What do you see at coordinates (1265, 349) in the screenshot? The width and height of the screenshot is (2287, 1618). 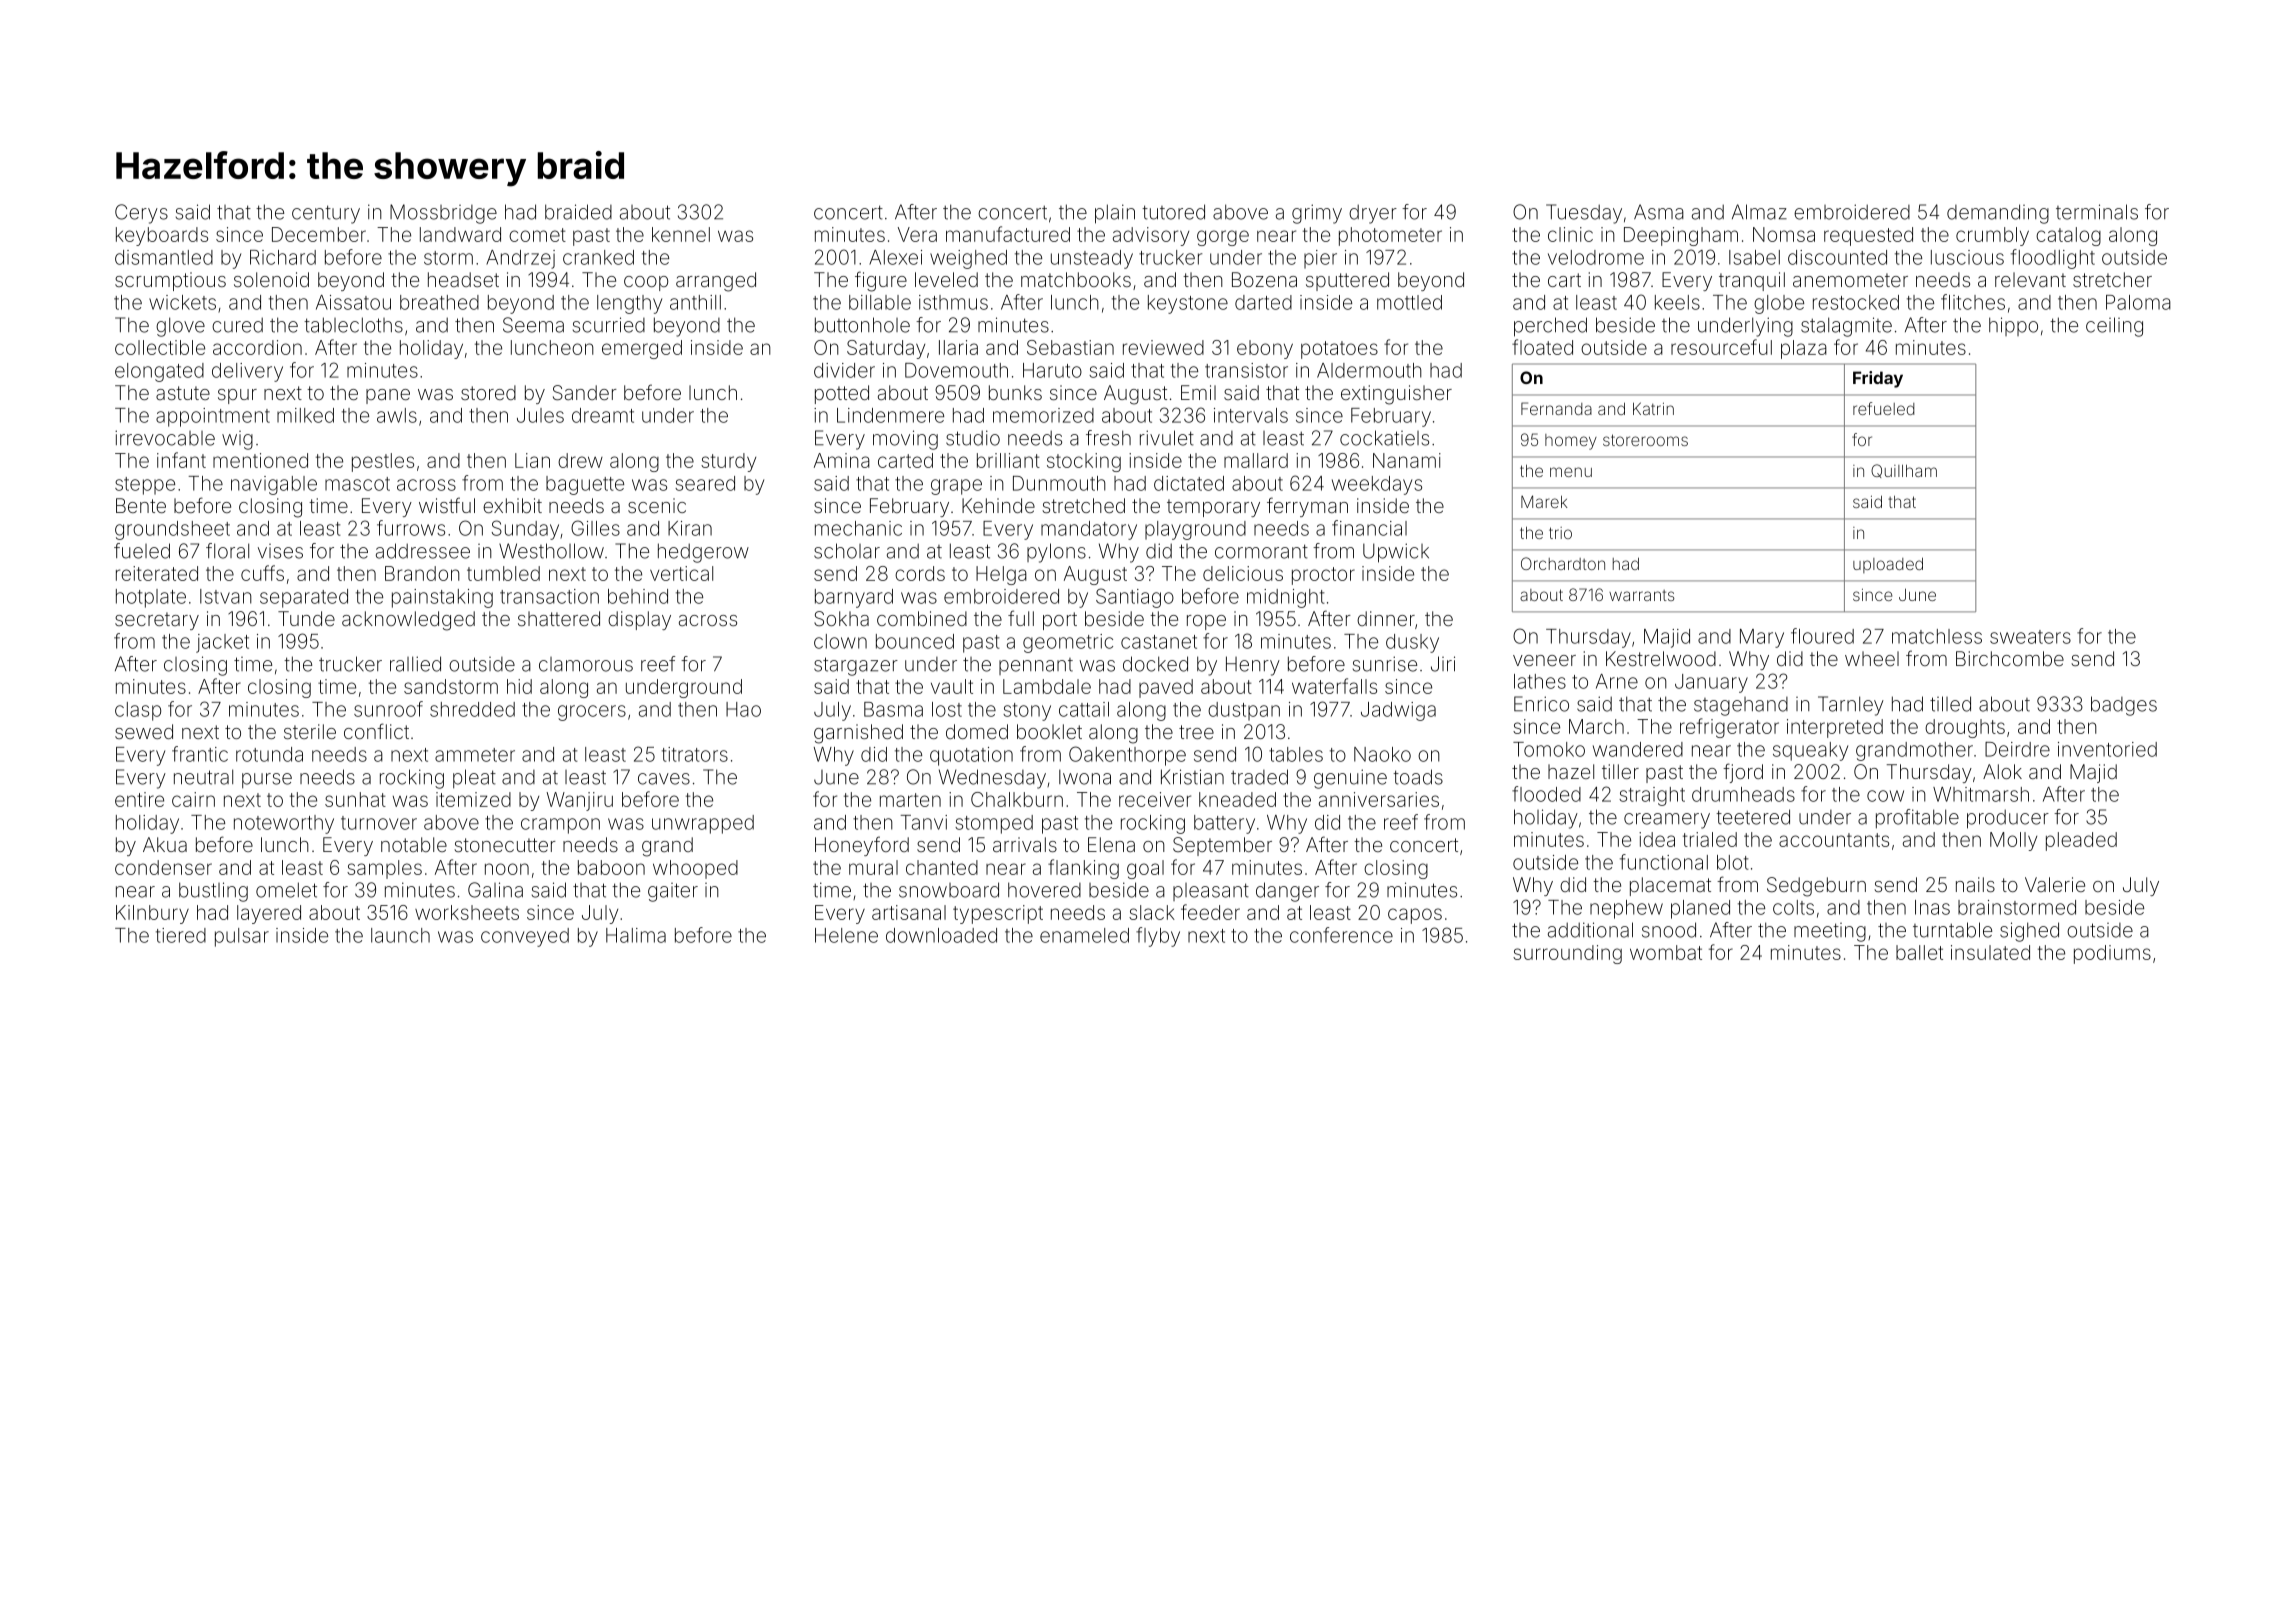 I see `ebony` at bounding box center [1265, 349].
